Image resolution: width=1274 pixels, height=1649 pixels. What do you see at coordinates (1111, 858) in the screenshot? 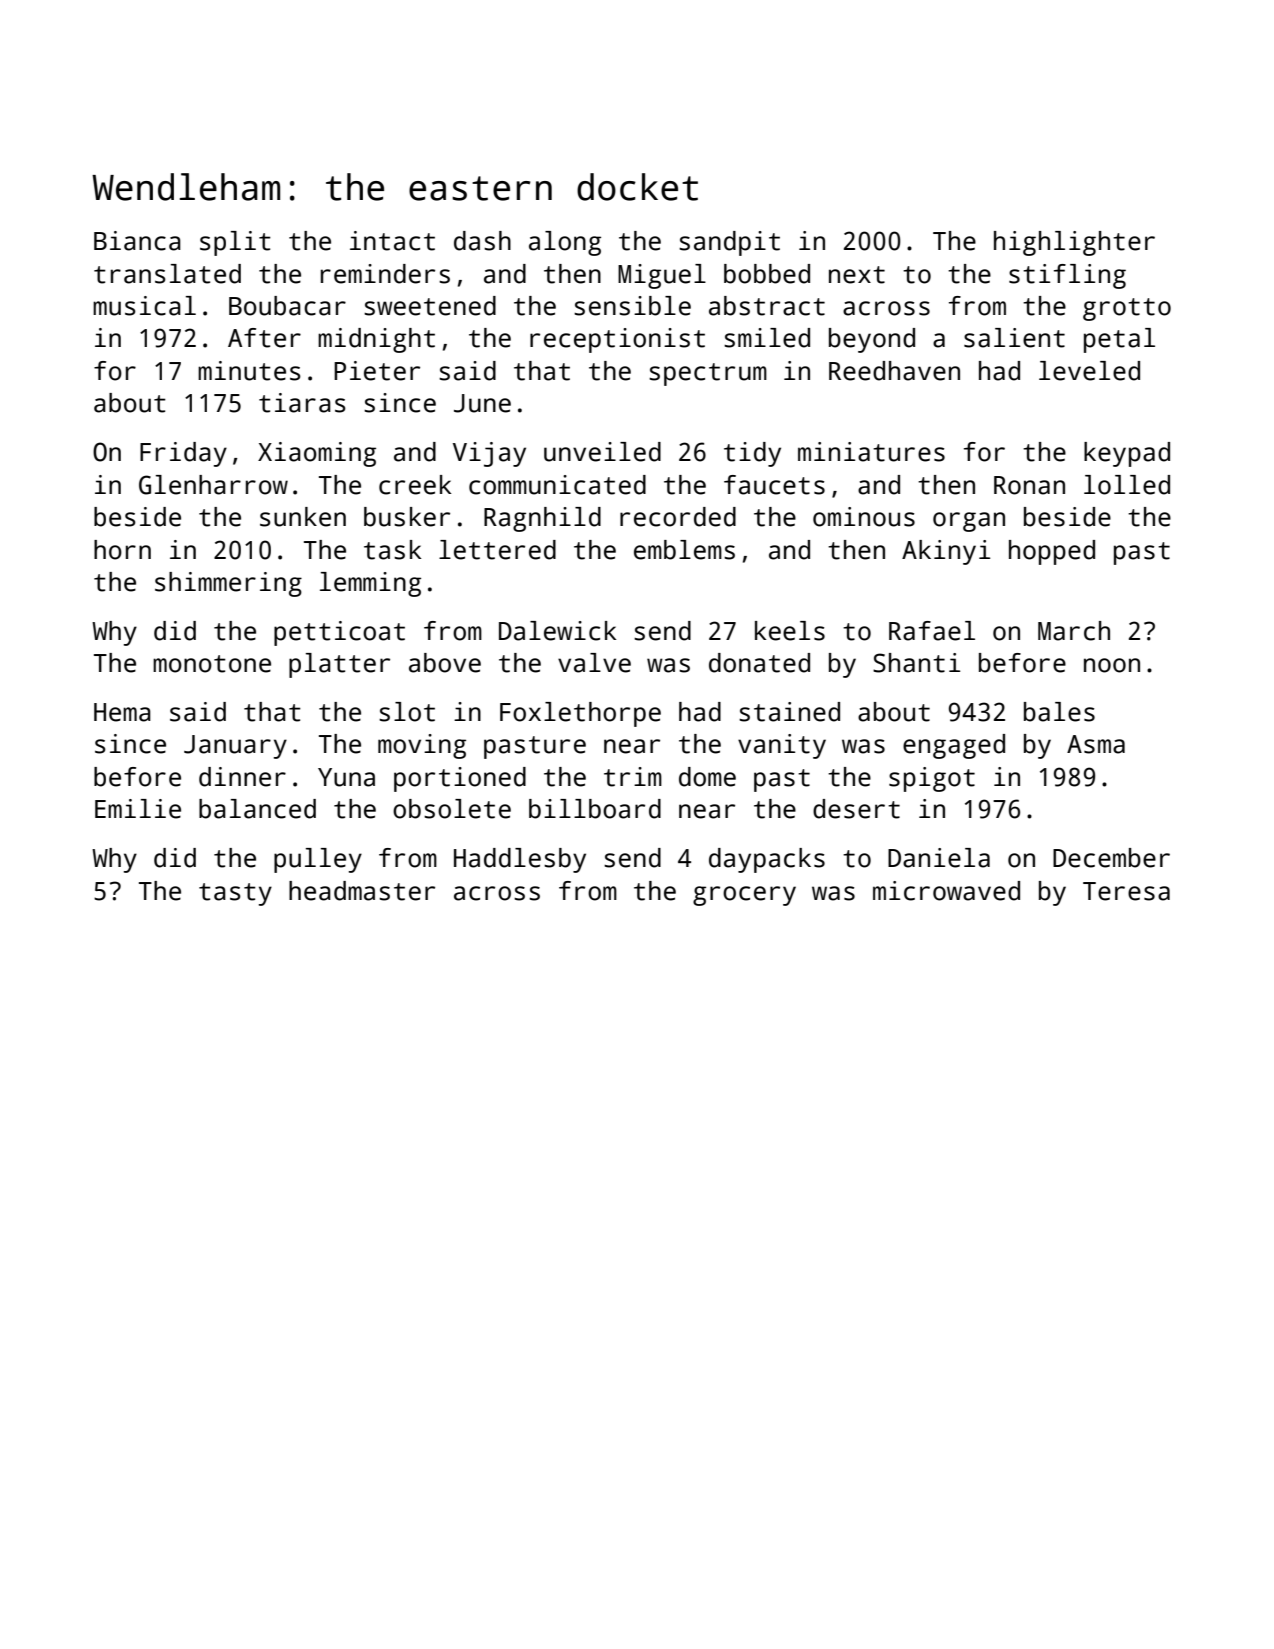
I see `December` at bounding box center [1111, 858].
